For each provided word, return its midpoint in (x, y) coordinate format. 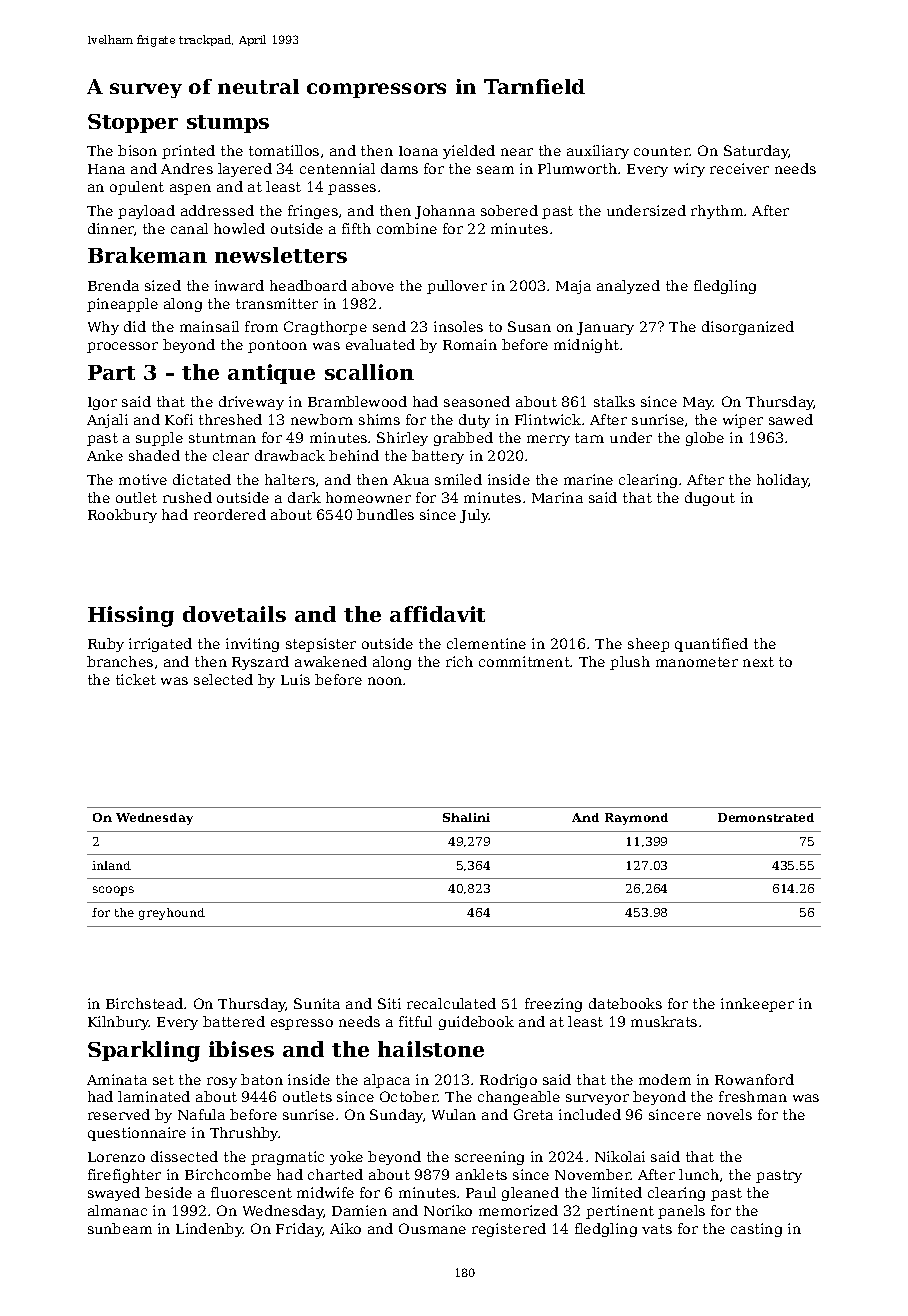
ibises (241, 1049)
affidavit (437, 614)
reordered (230, 514)
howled (239, 228)
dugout (710, 499)
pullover (457, 287)
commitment (525, 661)
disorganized (748, 328)
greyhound (172, 914)
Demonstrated (766, 817)
